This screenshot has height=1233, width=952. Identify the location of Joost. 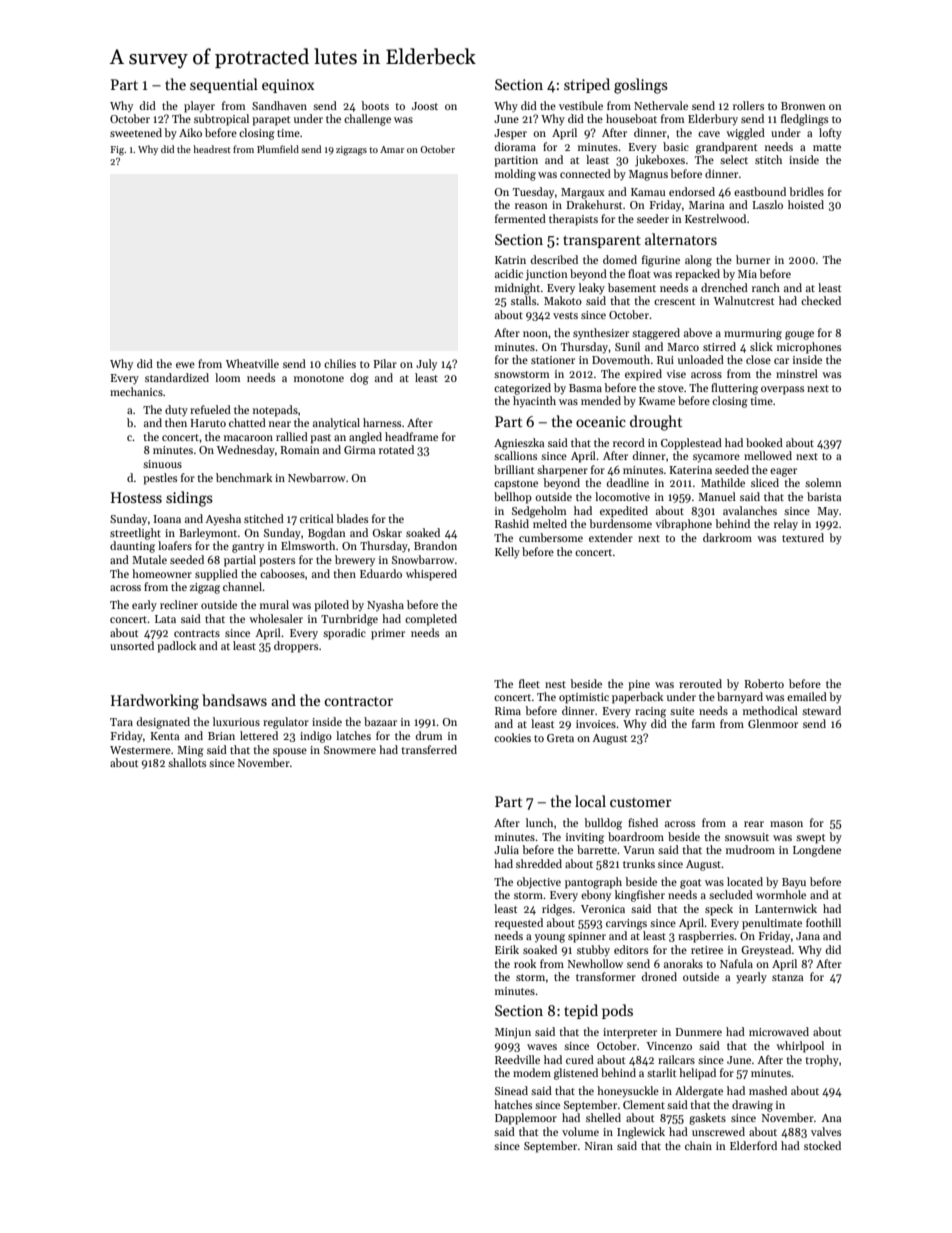
(425, 106).
